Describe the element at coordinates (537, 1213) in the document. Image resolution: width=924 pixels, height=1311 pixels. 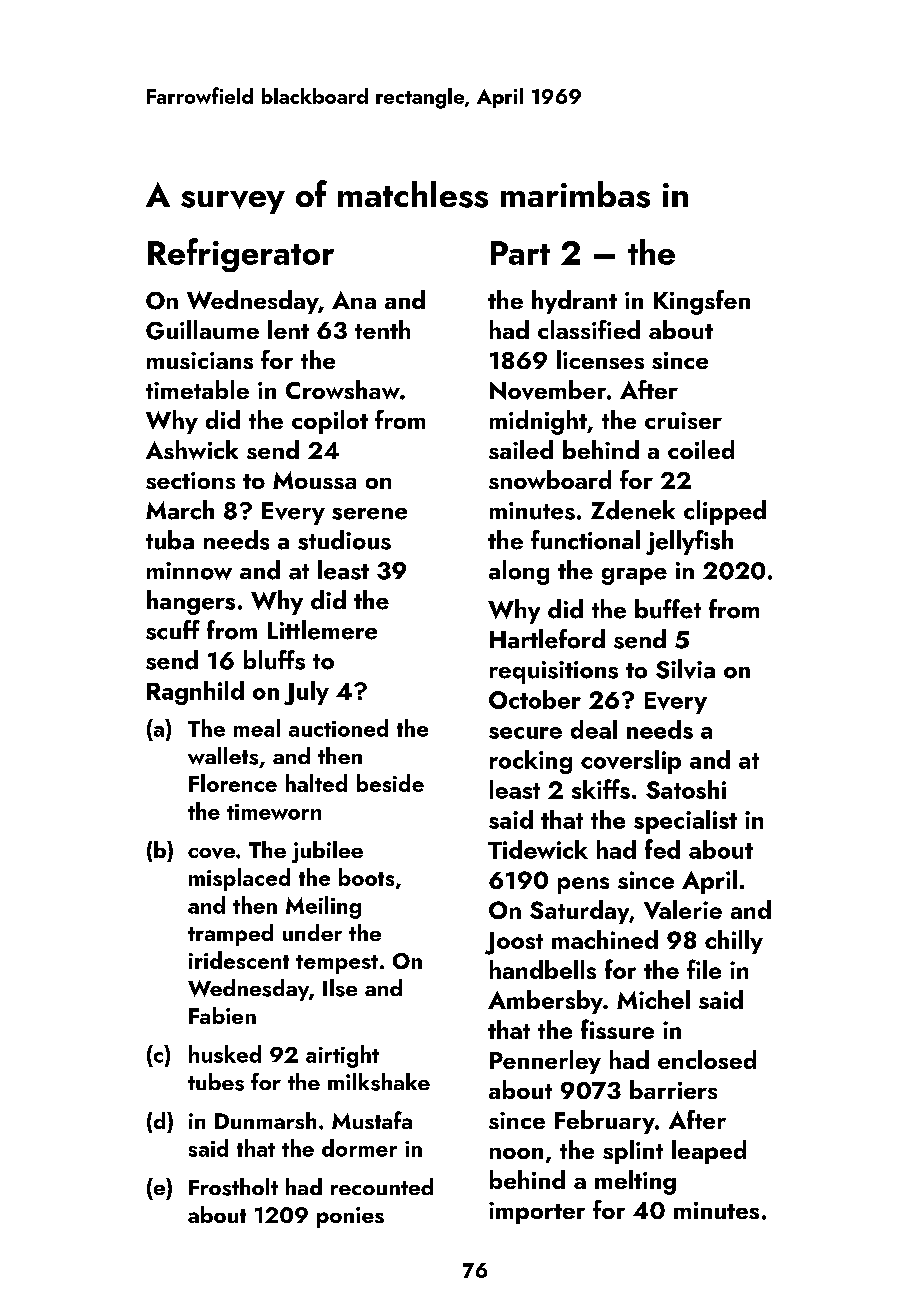
I see `importer` at that location.
